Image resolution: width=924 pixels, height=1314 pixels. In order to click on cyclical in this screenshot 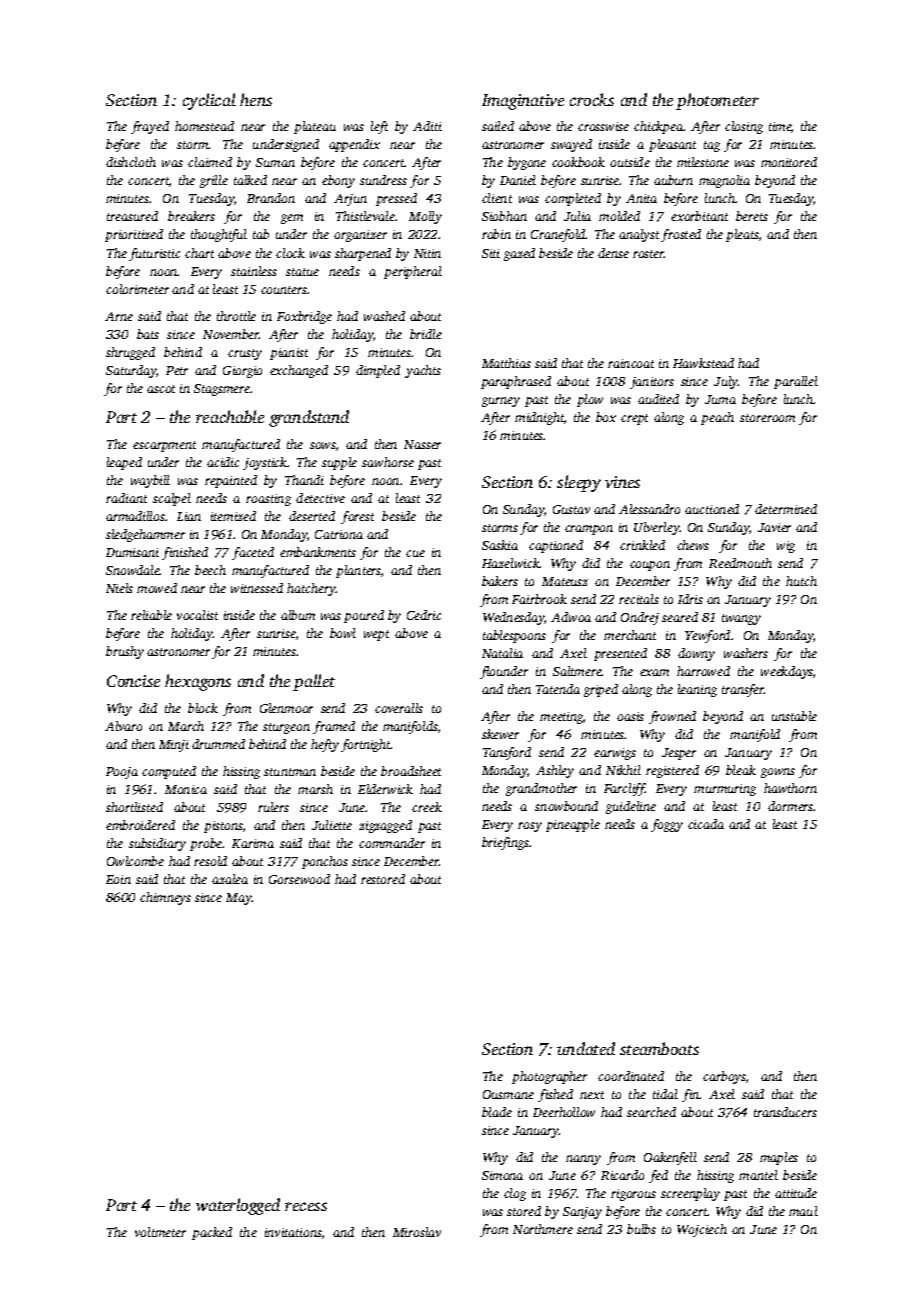, I will do `click(209, 101)`.
